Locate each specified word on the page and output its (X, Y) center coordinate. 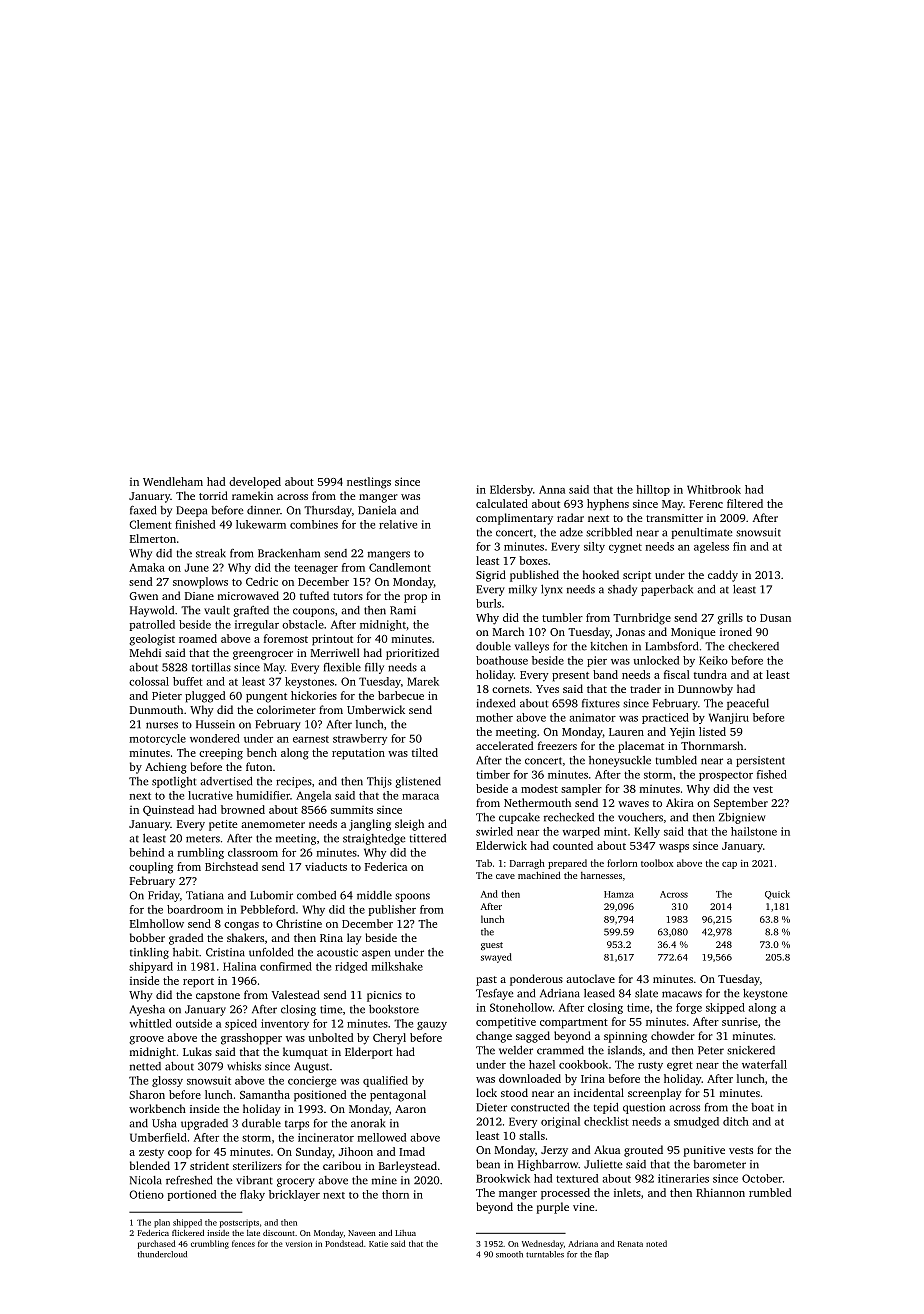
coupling (151, 868)
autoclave (590, 978)
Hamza (619, 894)
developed (255, 483)
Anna (552, 489)
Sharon (147, 1094)
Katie (378, 1244)
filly (374, 668)
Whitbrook (714, 489)
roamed (198, 638)
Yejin (682, 733)
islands (625, 1050)
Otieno (146, 1194)
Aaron (410, 1109)
